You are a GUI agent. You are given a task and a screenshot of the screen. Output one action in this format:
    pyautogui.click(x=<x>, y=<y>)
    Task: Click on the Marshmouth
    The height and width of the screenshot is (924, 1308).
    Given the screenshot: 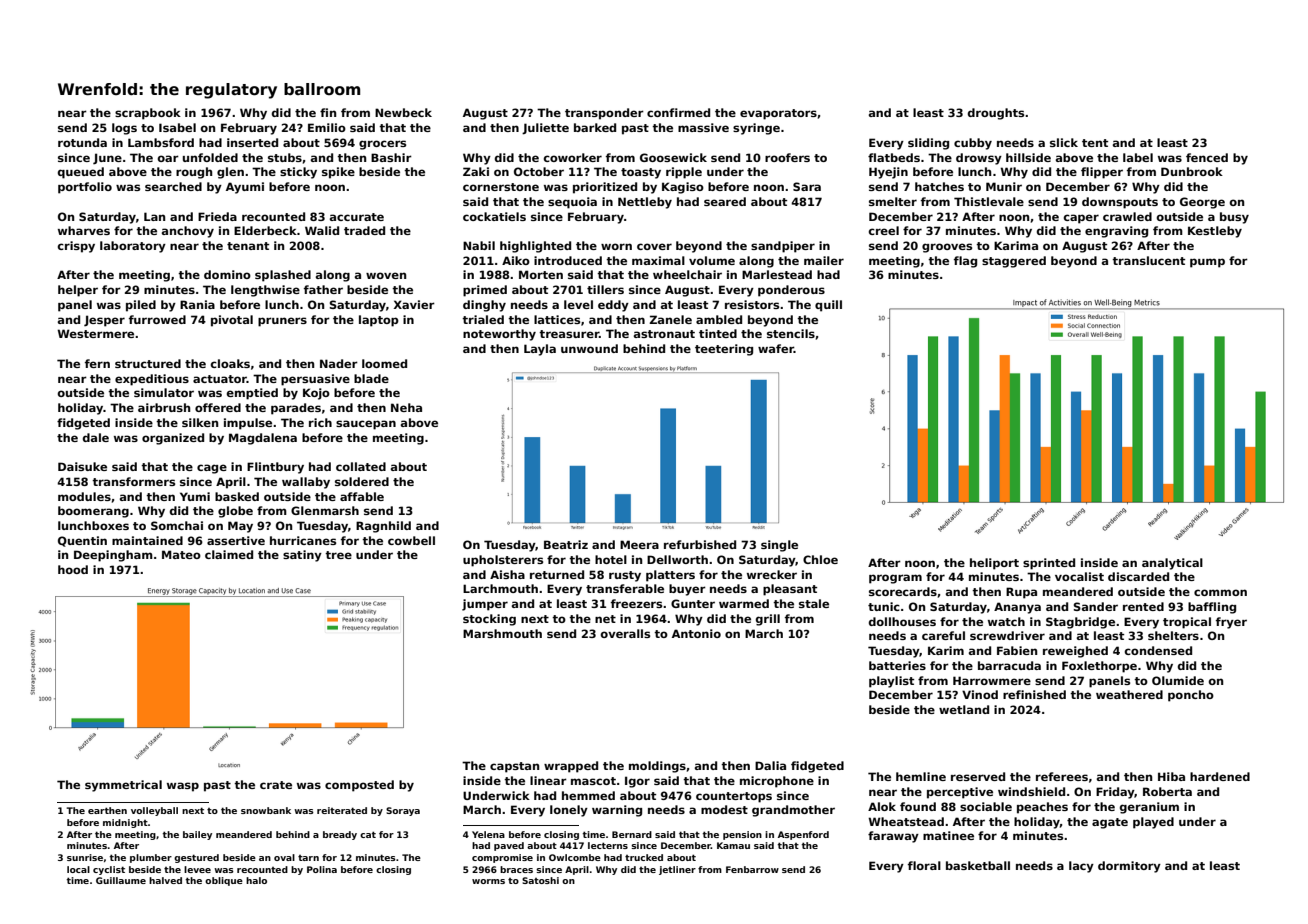 What is the action you would take?
    pyautogui.click(x=502, y=633)
